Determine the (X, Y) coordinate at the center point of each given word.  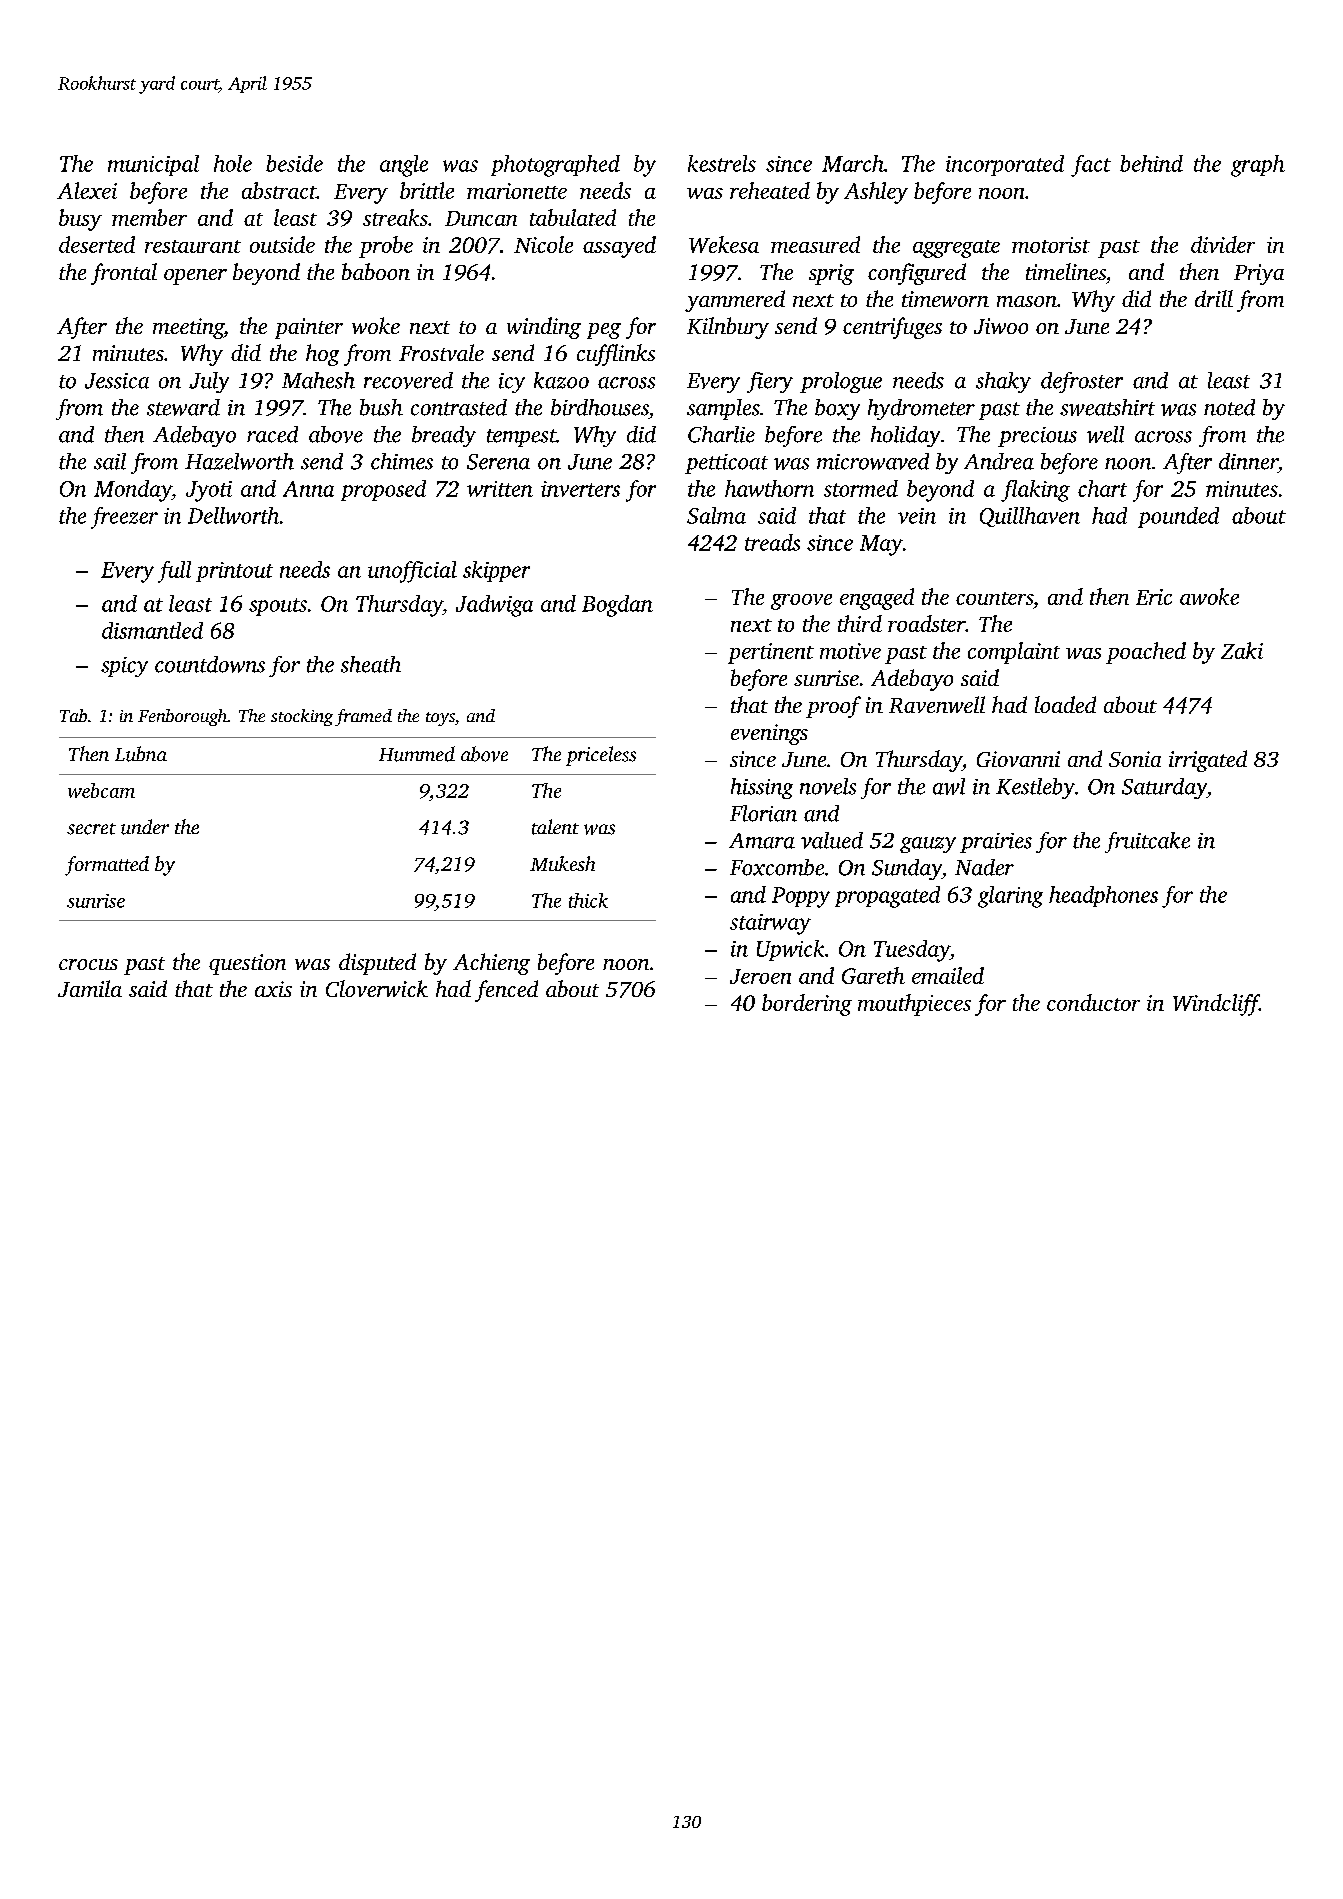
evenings (769, 734)
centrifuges (892, 328)
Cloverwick (377, 988)
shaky (1003, 382)
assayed (619, 247)
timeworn (945, 299)
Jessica (117, 381)
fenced (506, 991)
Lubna (141, 754)
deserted (97, 244)
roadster (926, 623)
